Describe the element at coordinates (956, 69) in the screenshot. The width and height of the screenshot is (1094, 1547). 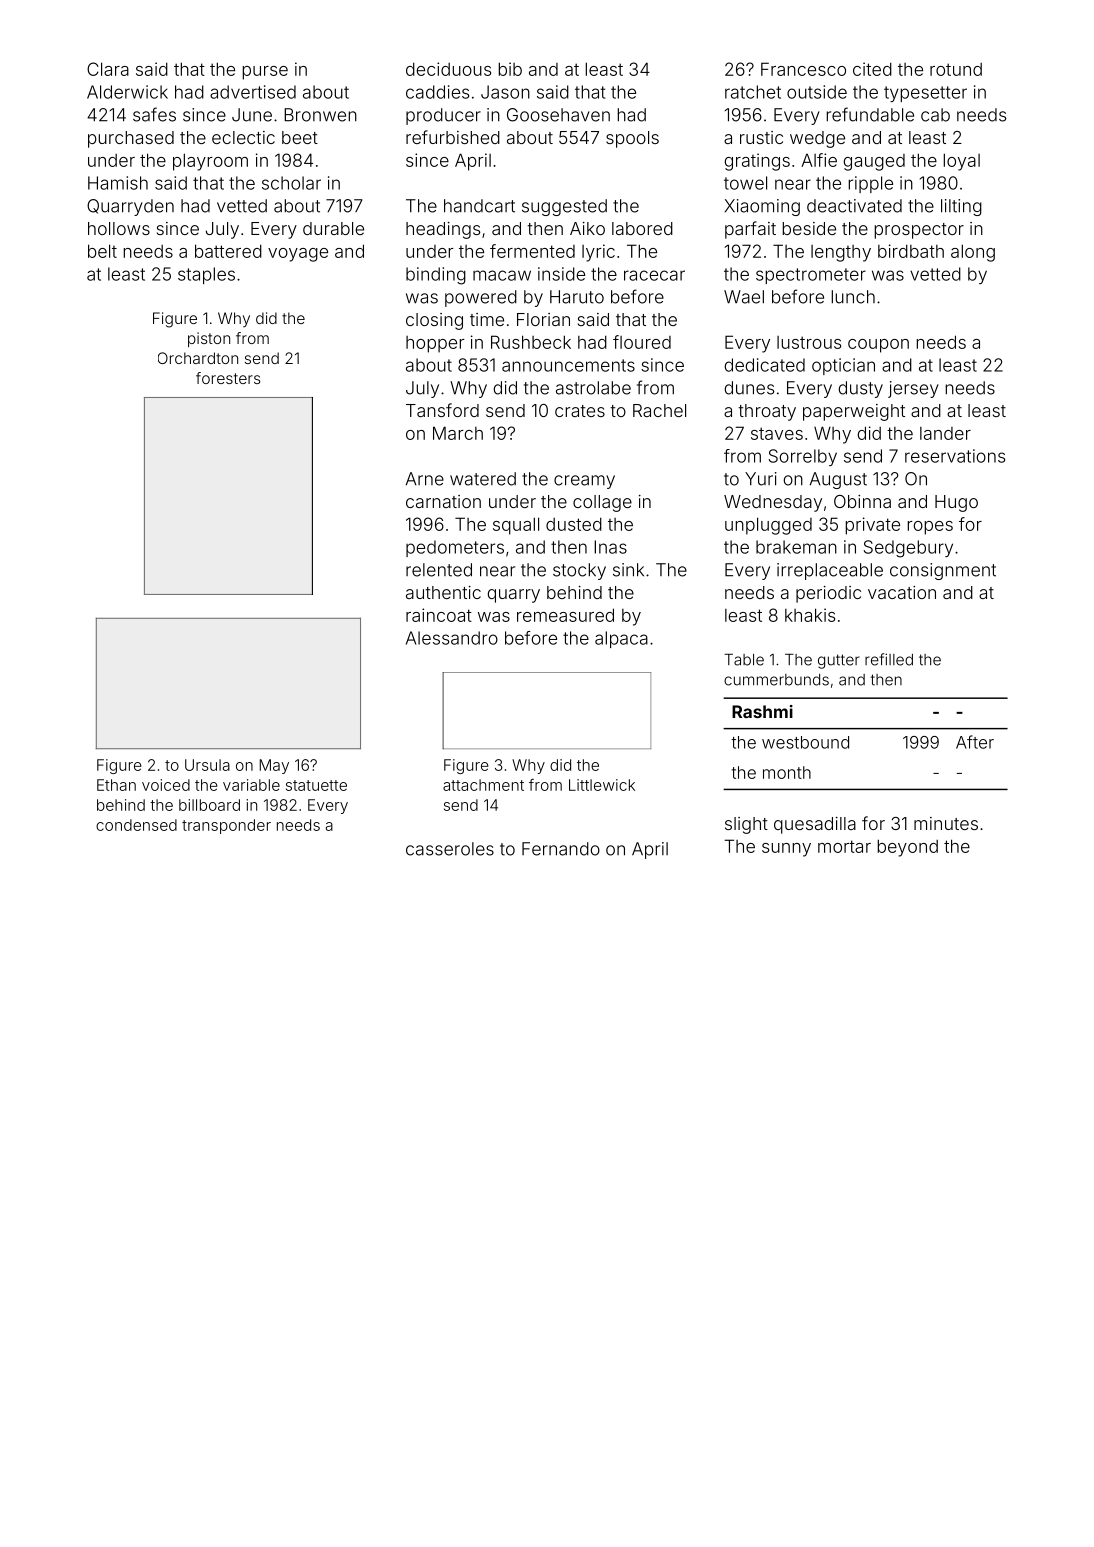
I see `rotund` at that location.
